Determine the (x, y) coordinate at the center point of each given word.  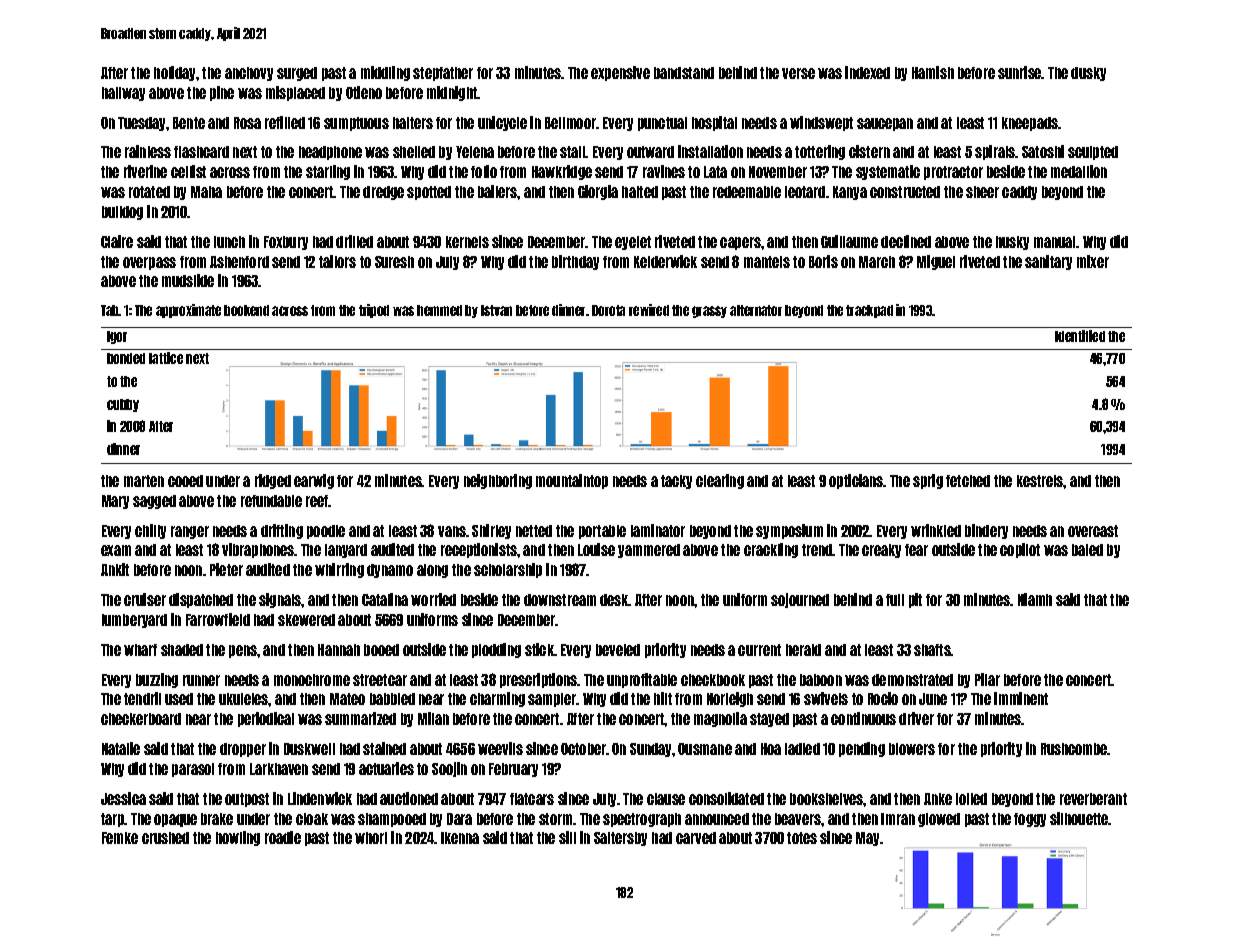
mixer (1093, 261)
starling (328, 172)
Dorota (608, 310)
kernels (467, 242)
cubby (123, 405)
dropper (243, 750)
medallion (1079, 171)
